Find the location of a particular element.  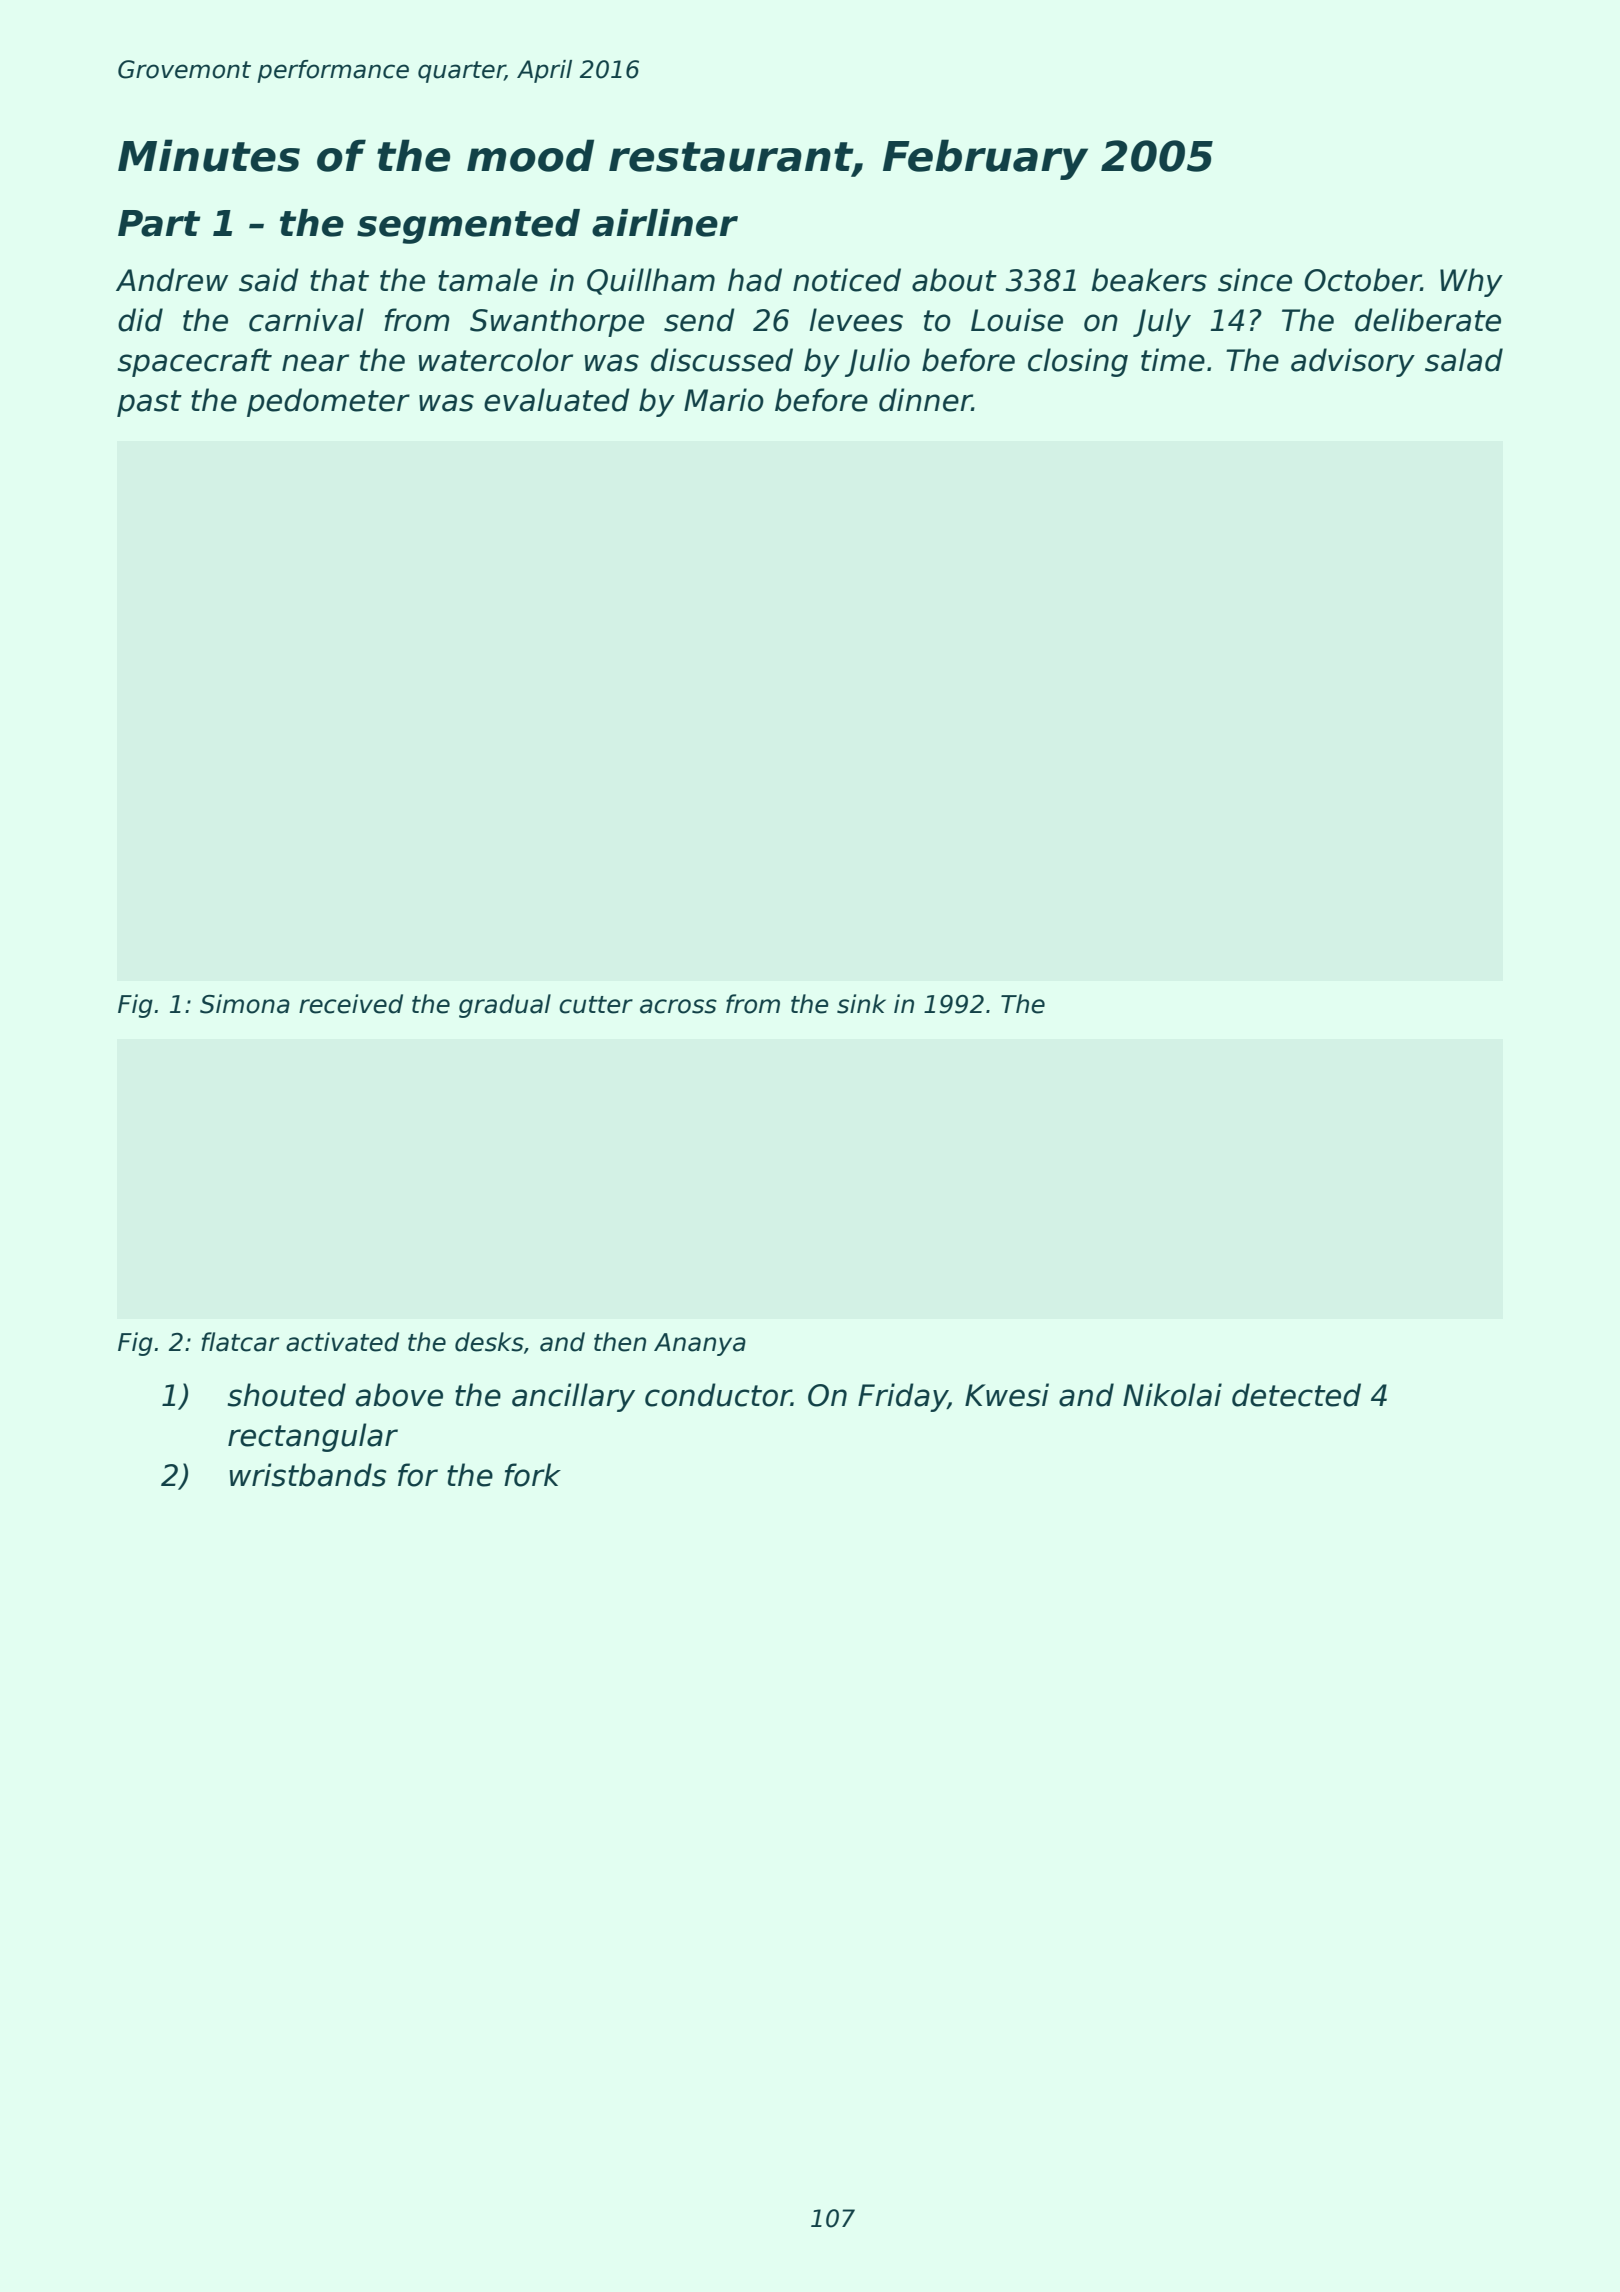

sink is located at coordinates (861, 1004).
